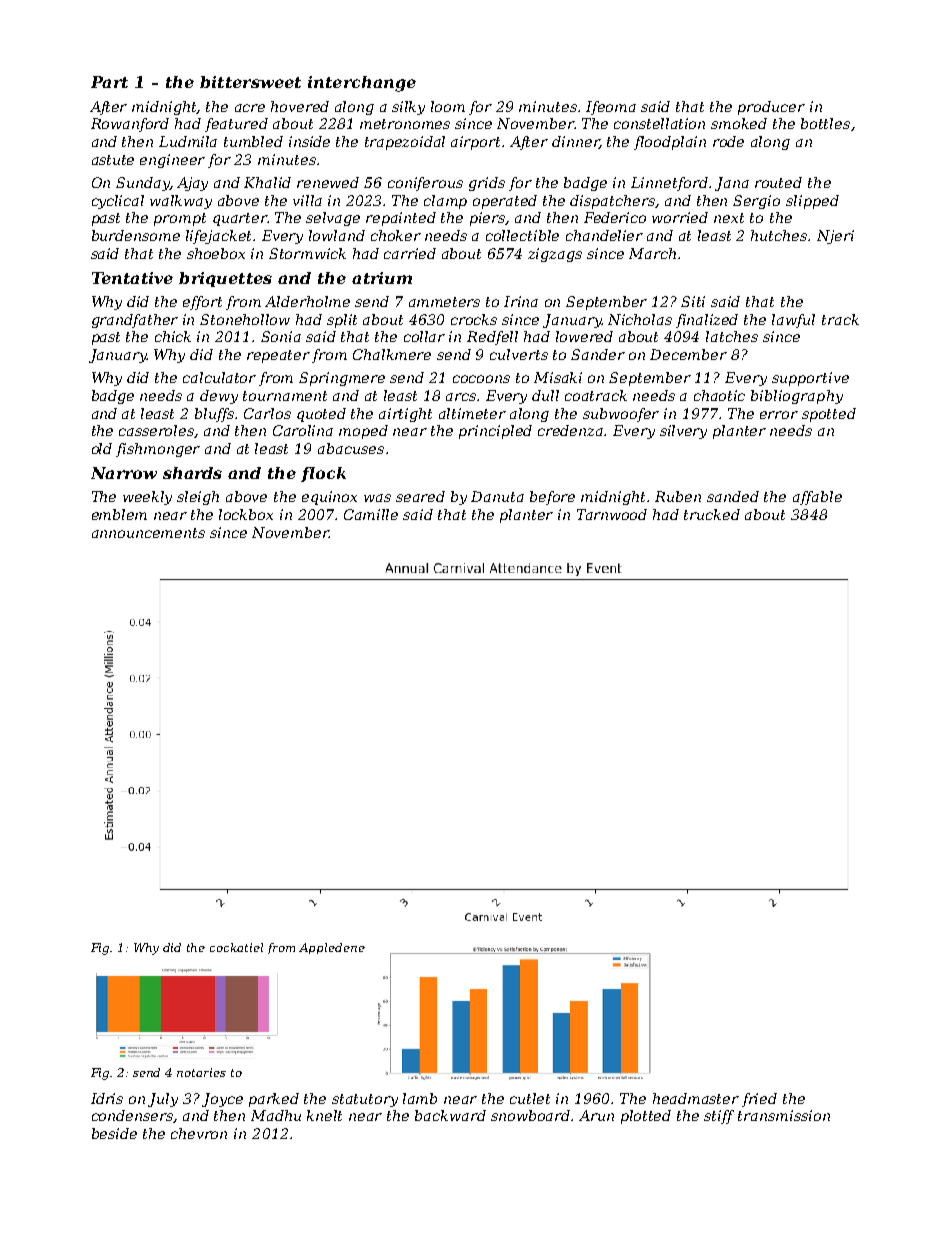 The width and height of the image is (952, 1233). I want to click on Arun, so click(596, 1115).
